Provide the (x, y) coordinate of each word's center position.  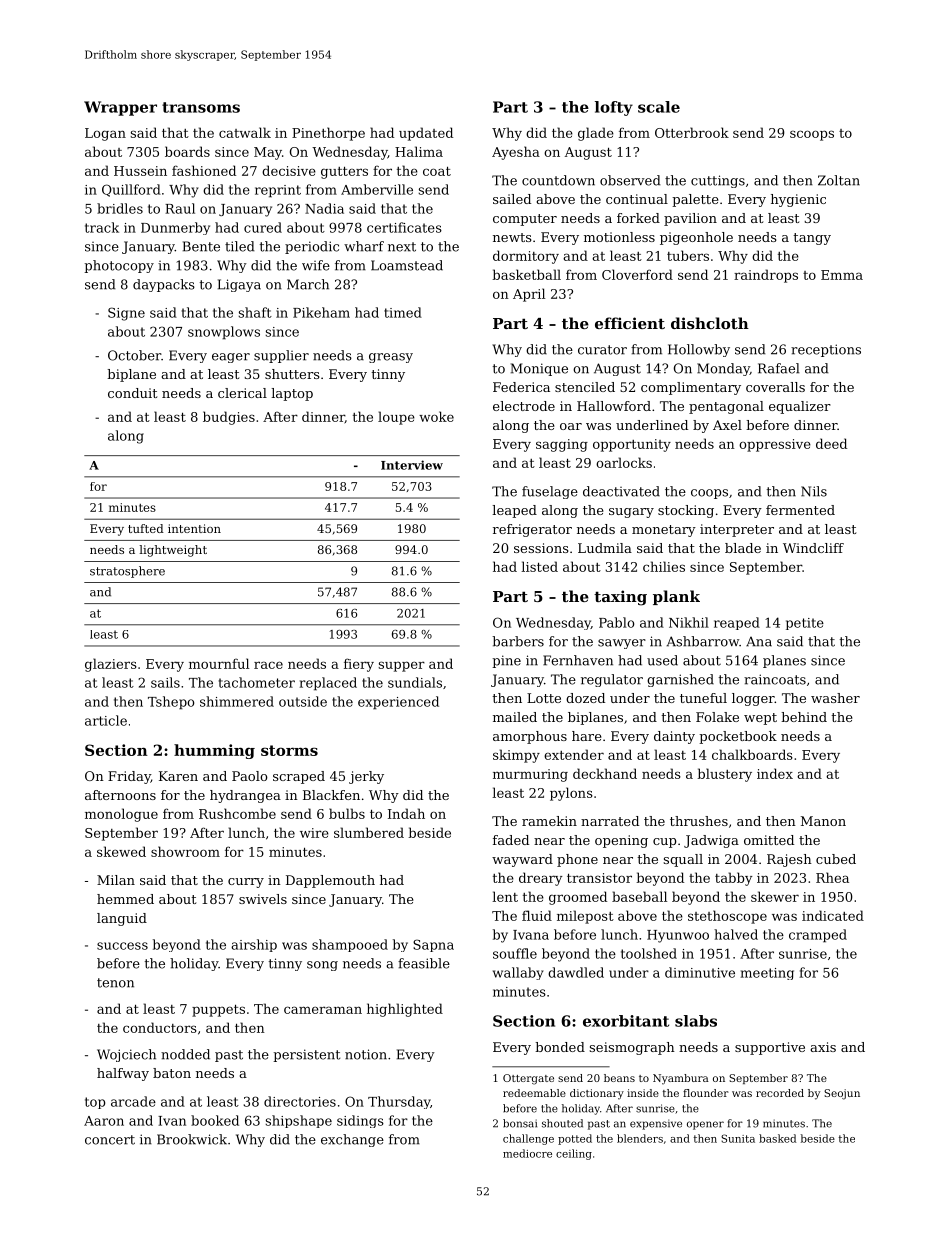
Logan (105, 134)
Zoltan (839, 180)
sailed (512, 199)
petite (805, 624)
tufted (146, 528)
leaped (514, 511)
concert (110, 1140)
